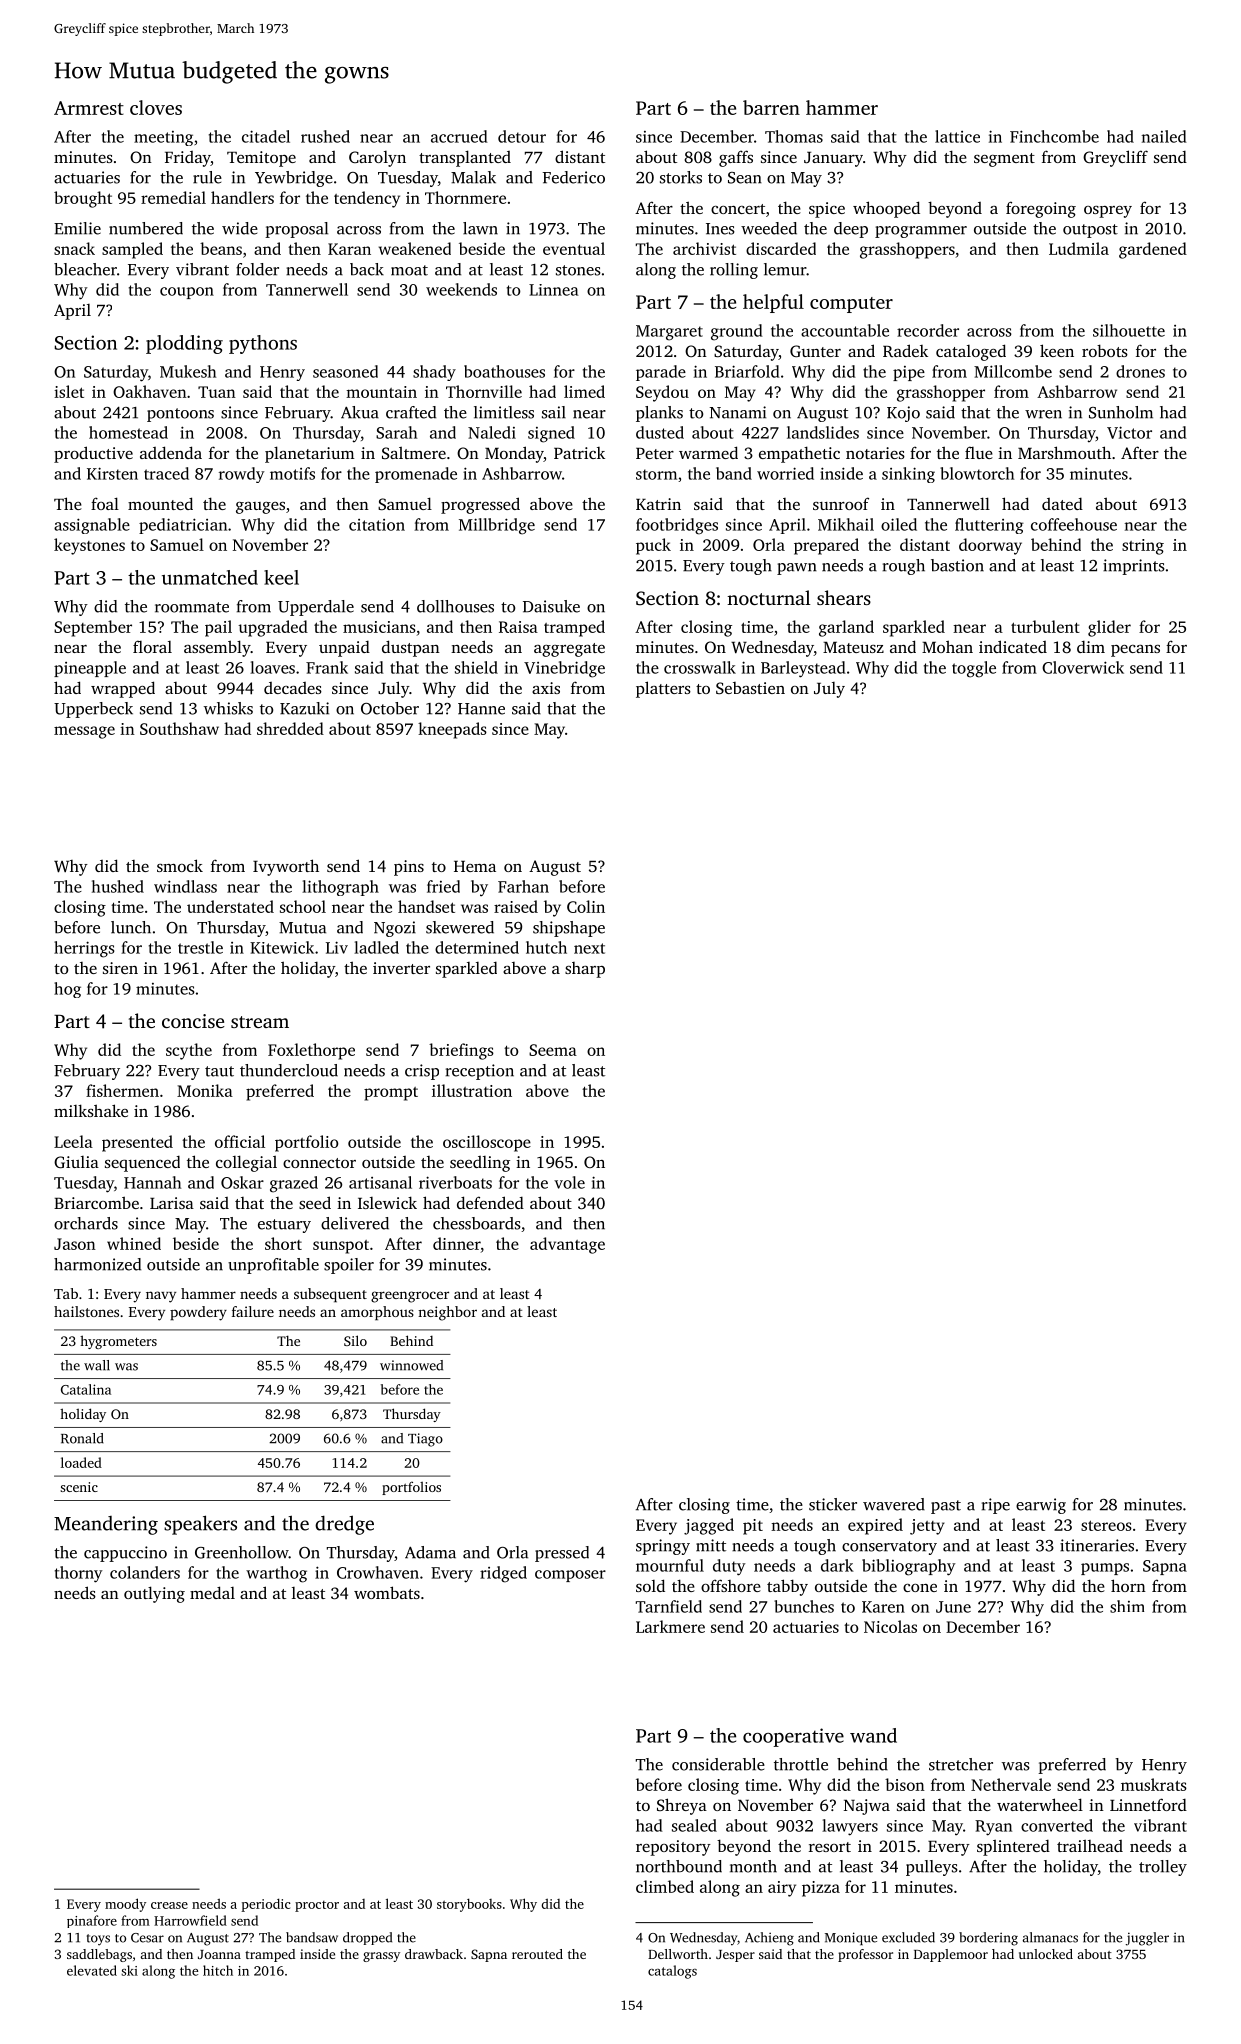  What do you see at coordinates (469, 1905) in the screenshot?
I see `storybooks` at bounding box center [469, 1905].
